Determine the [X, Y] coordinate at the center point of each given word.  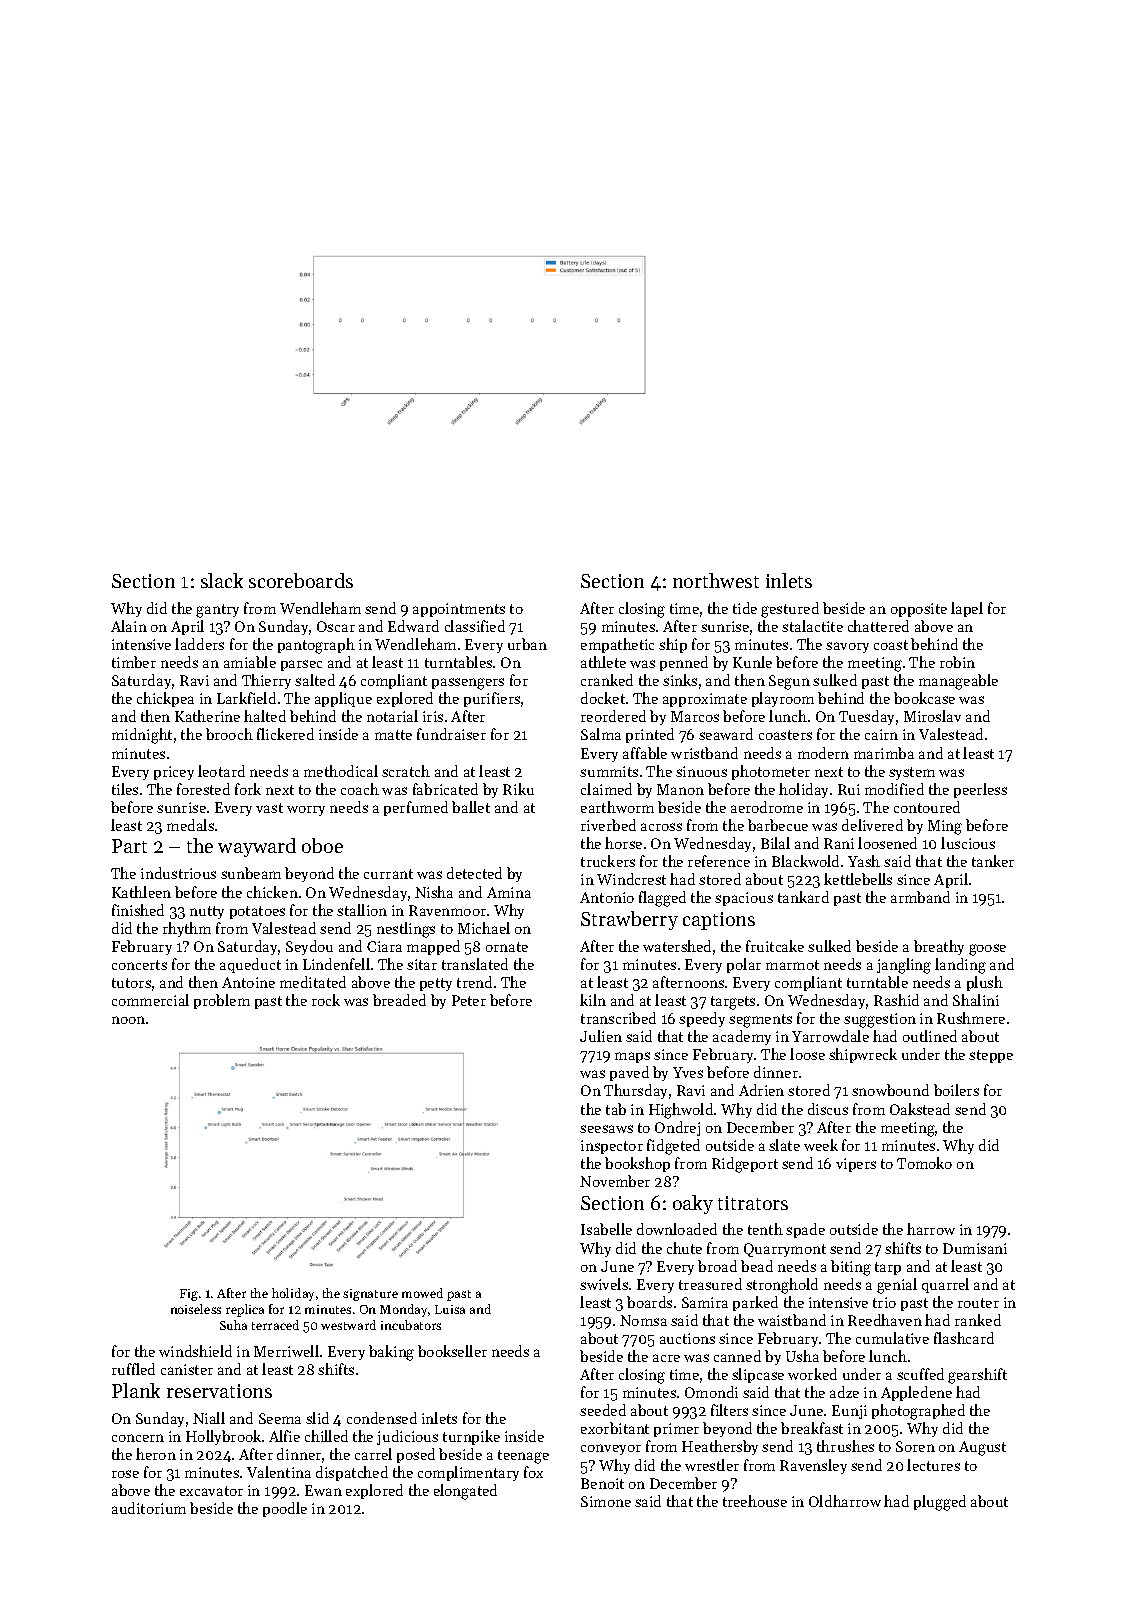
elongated [465, 1492]
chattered [878, 626]
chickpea [165, 699]
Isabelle [606, 1229]
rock [326, 1000]
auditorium [149, 1508]
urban [527, 644]
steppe [991, 1056]
